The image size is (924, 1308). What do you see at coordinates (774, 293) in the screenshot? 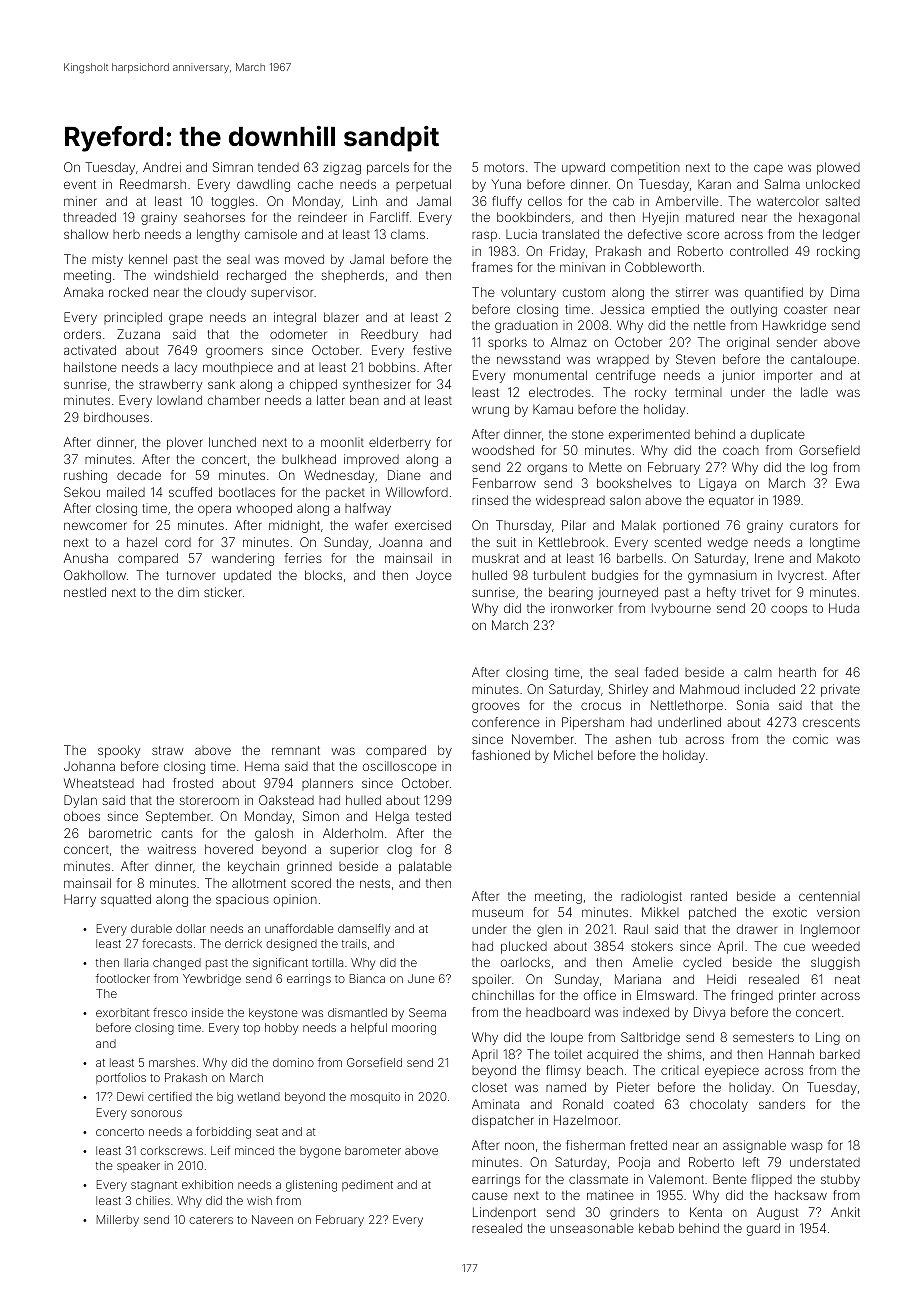
I see `quantified` at bounding box center [774, 293].
